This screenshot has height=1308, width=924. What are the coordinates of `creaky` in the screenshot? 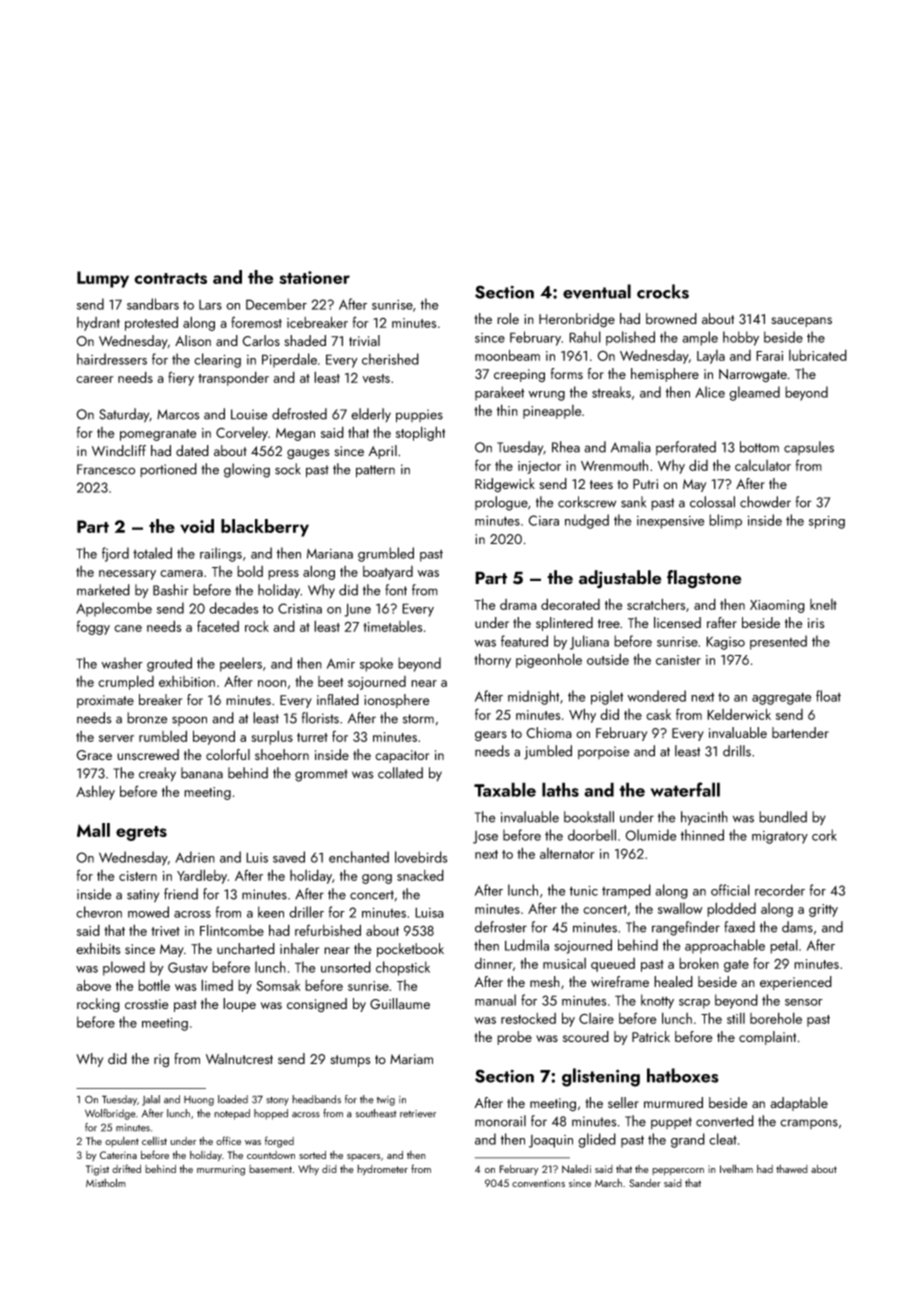 It's located at (157, 774).
